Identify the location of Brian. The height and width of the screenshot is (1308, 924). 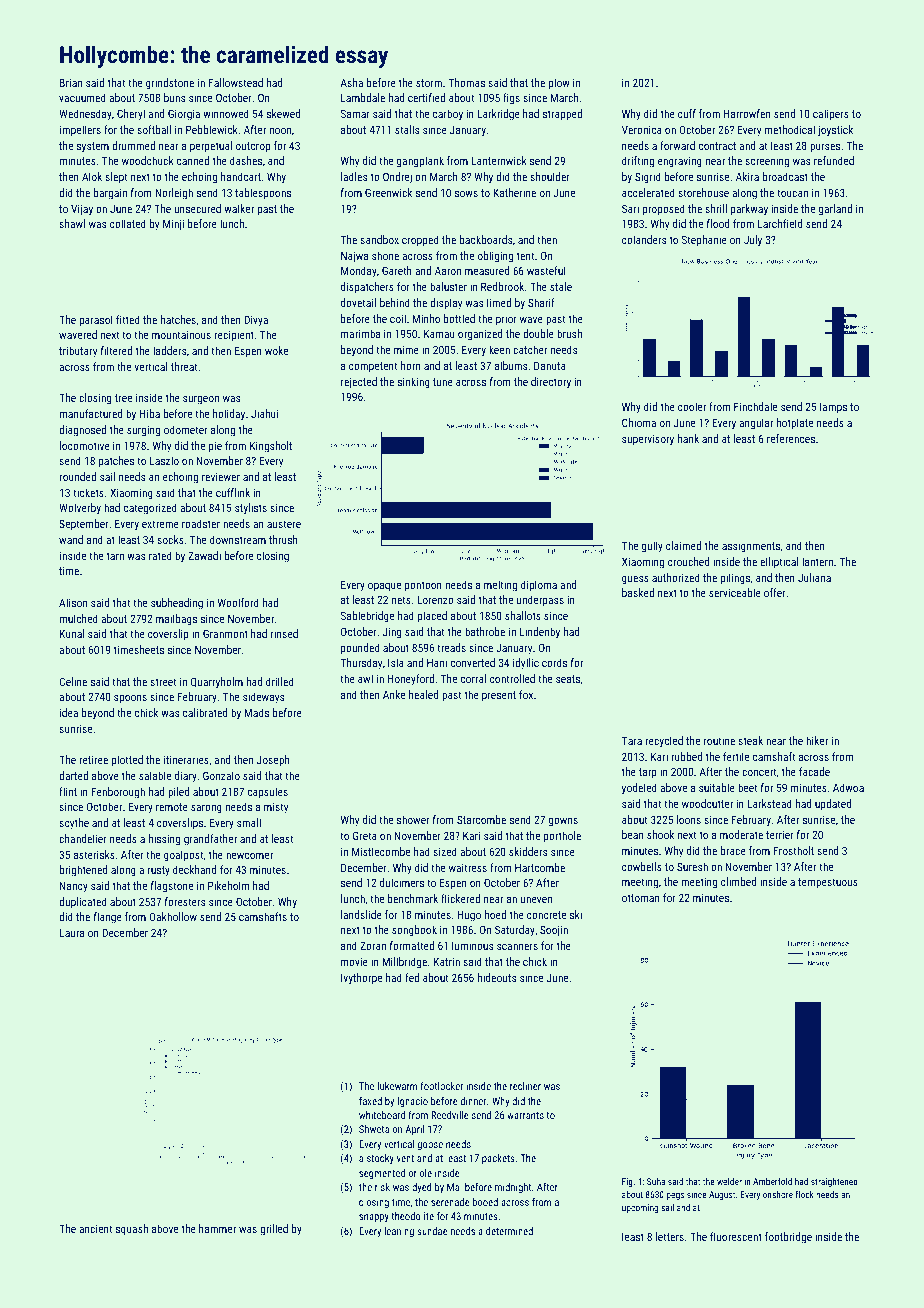
(71, 82).
